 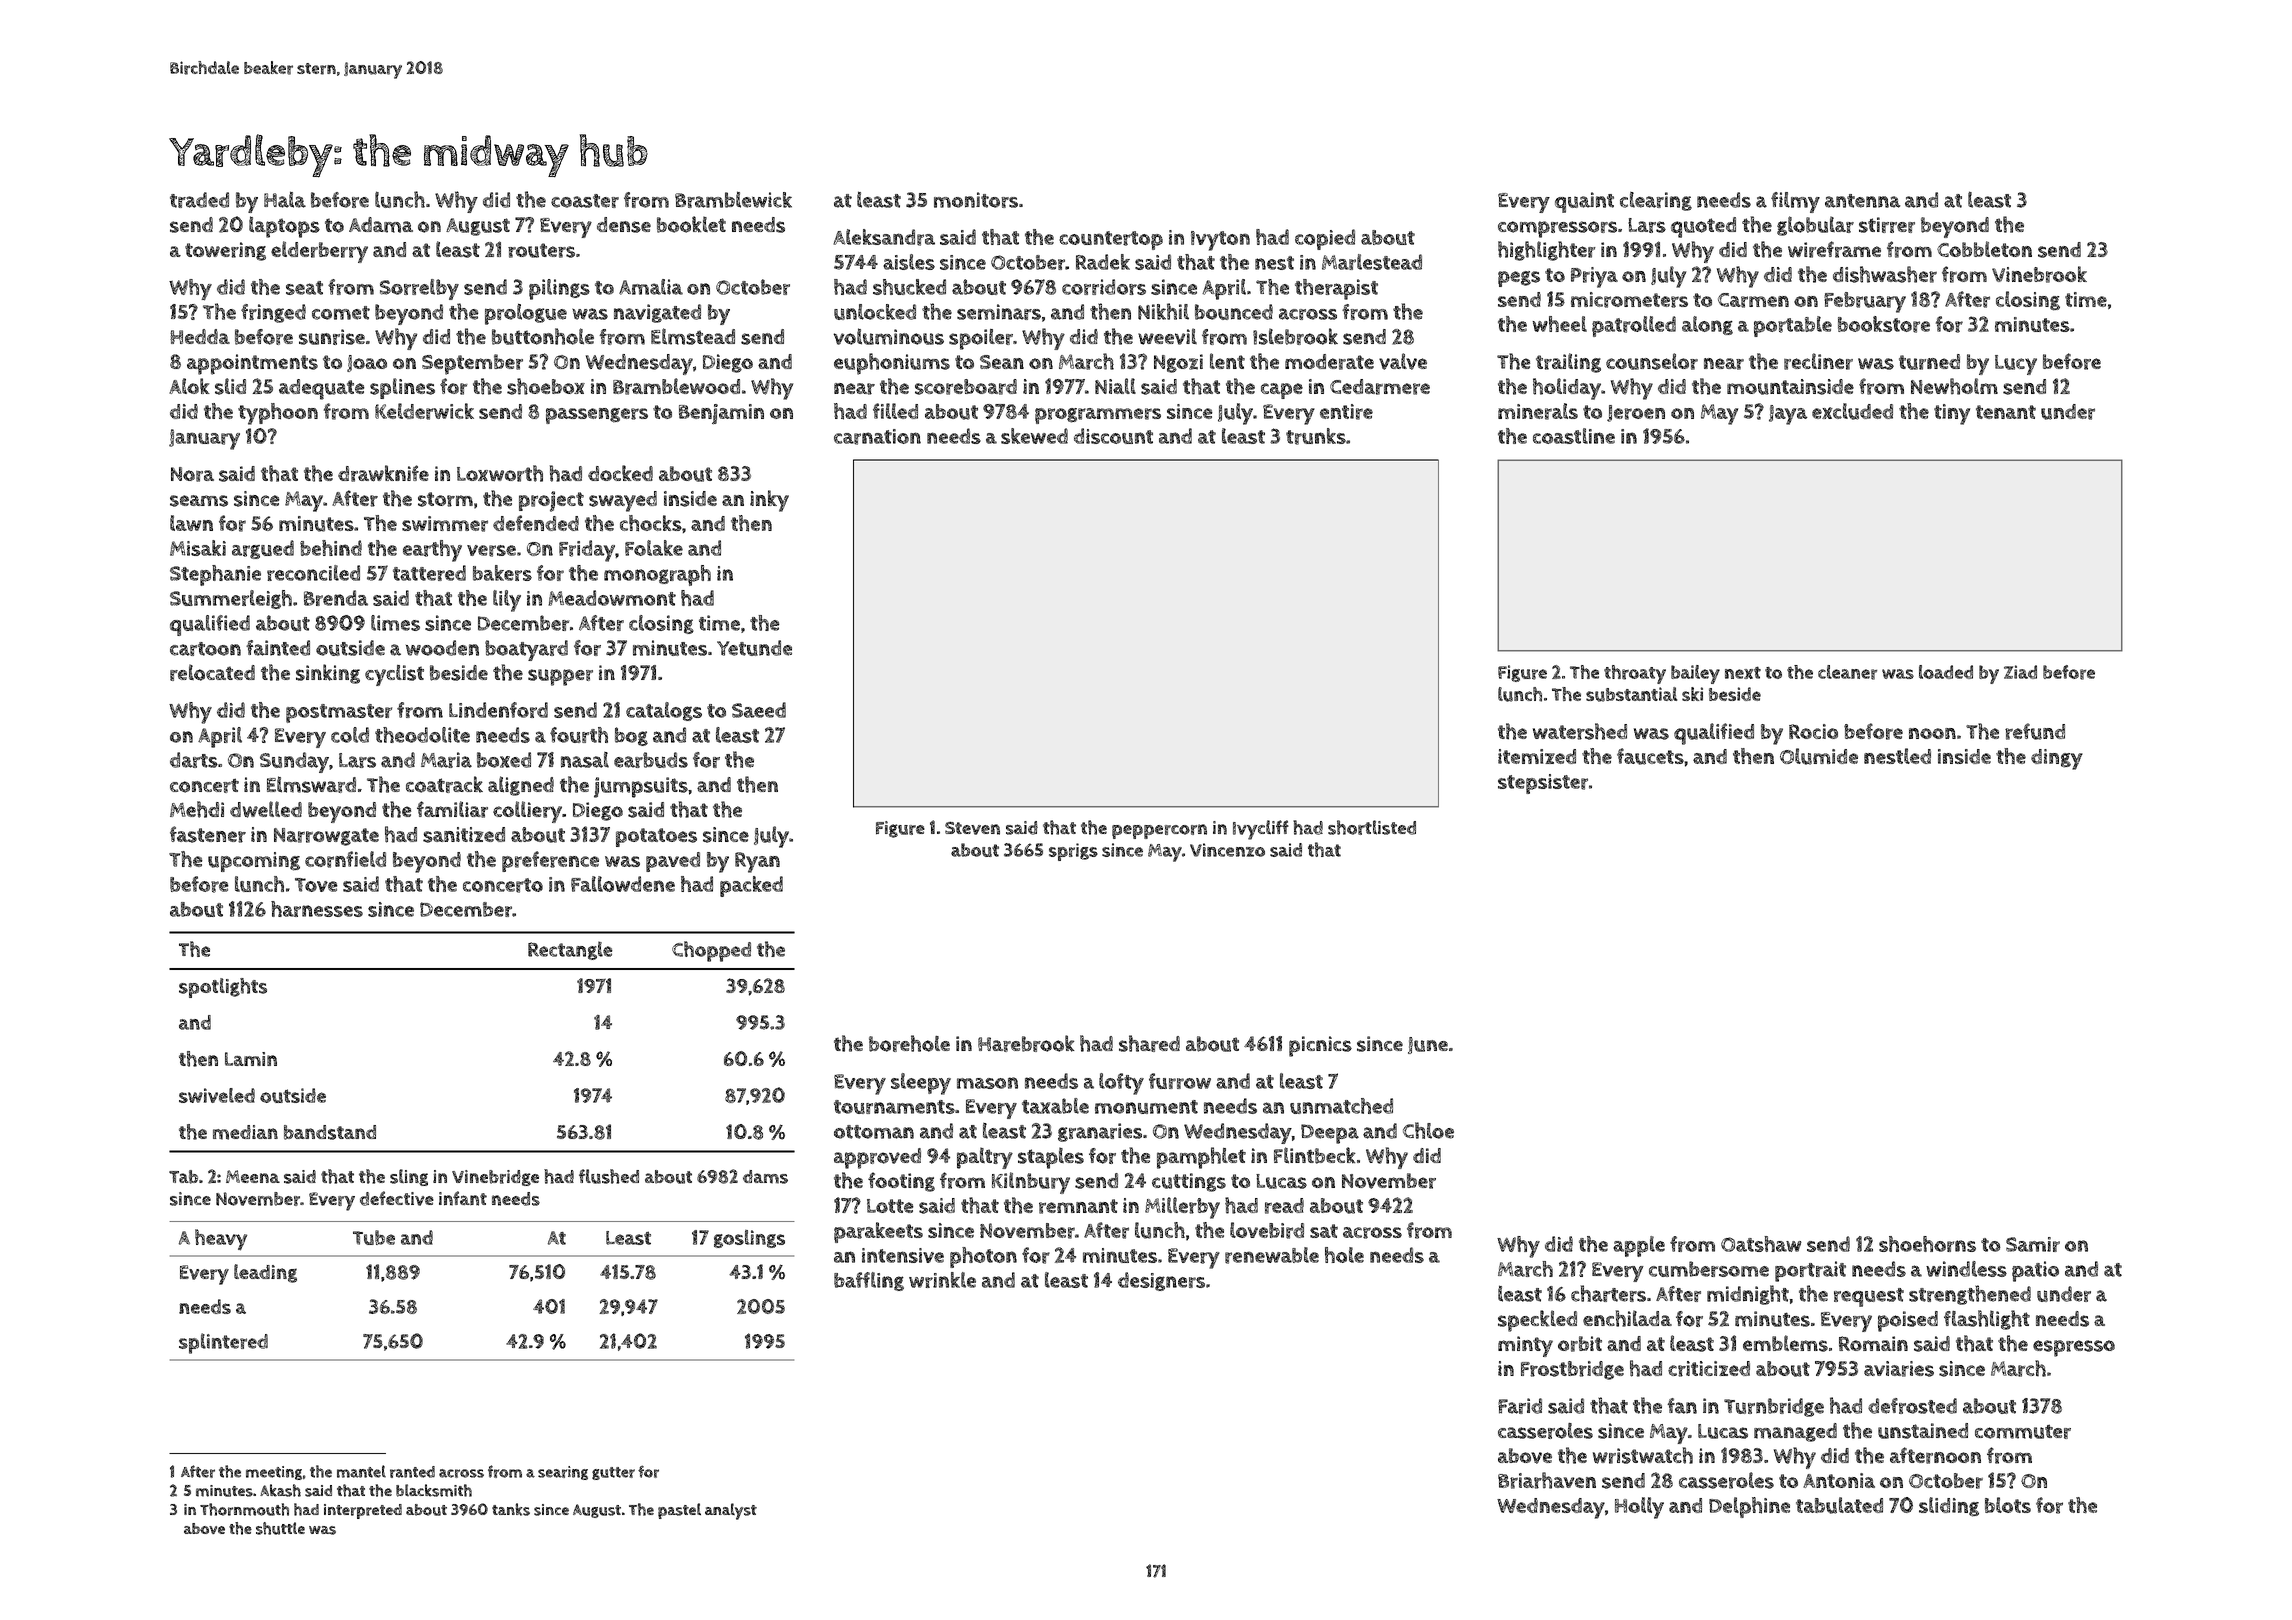 I want to click on bailey, so click(x=1695, y=674).
